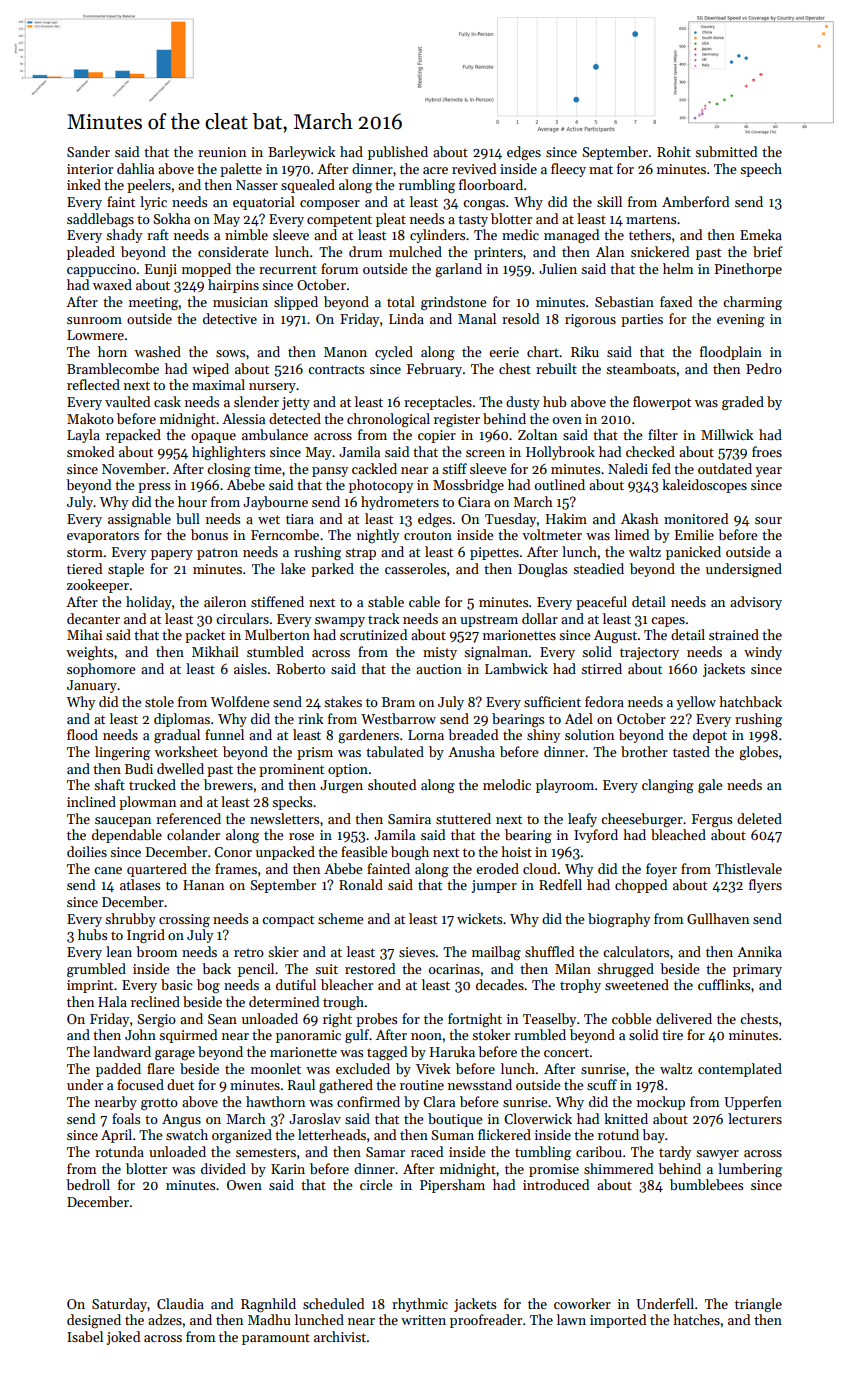  Describe the element at coordinates (88, 1184) in the screenshot. I see `bedroll` at that location.
